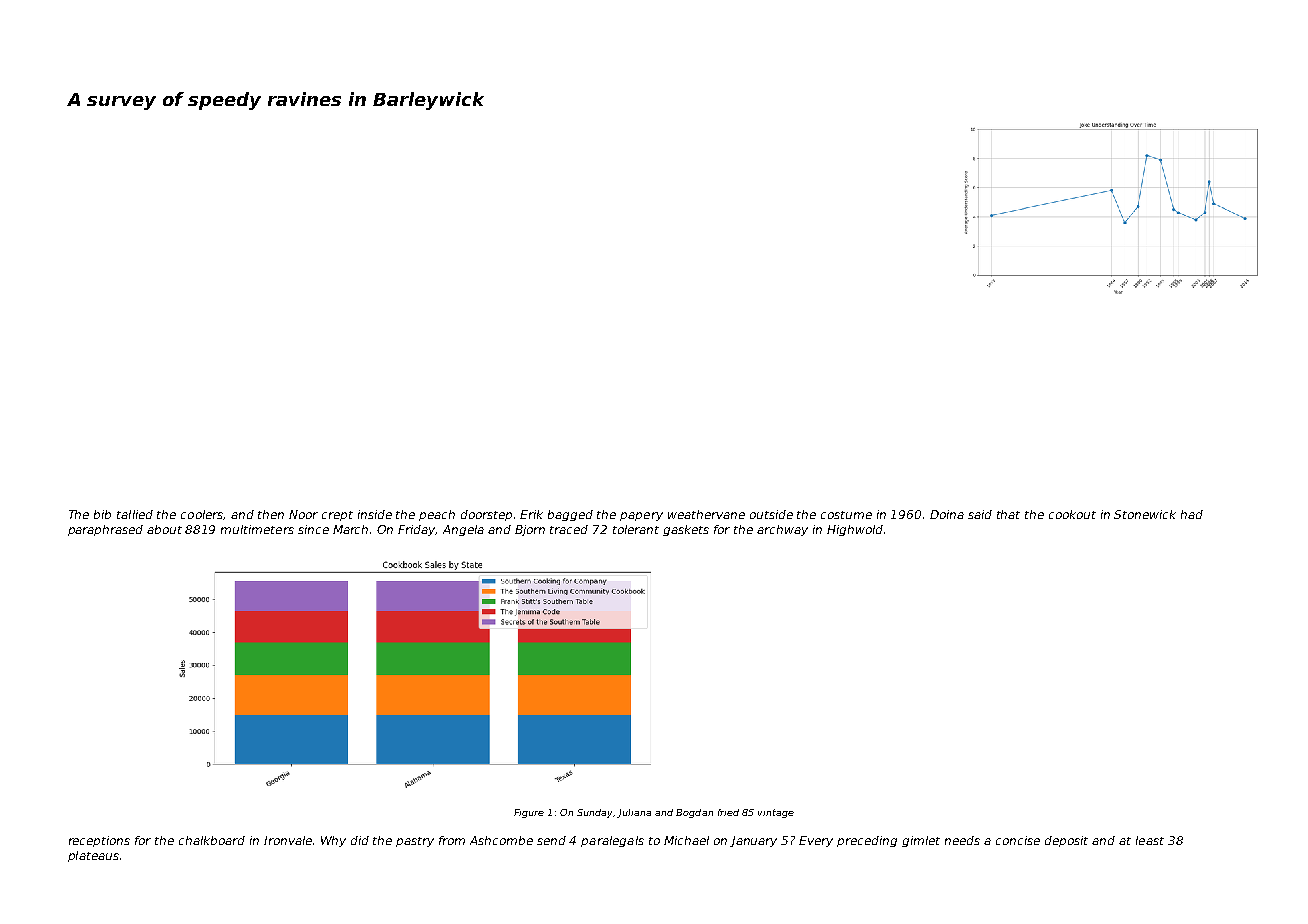 This page has width=1308, height=924. Describe the element at coordinates (694, 813) in the page. I see `Bogdan` at that location.
